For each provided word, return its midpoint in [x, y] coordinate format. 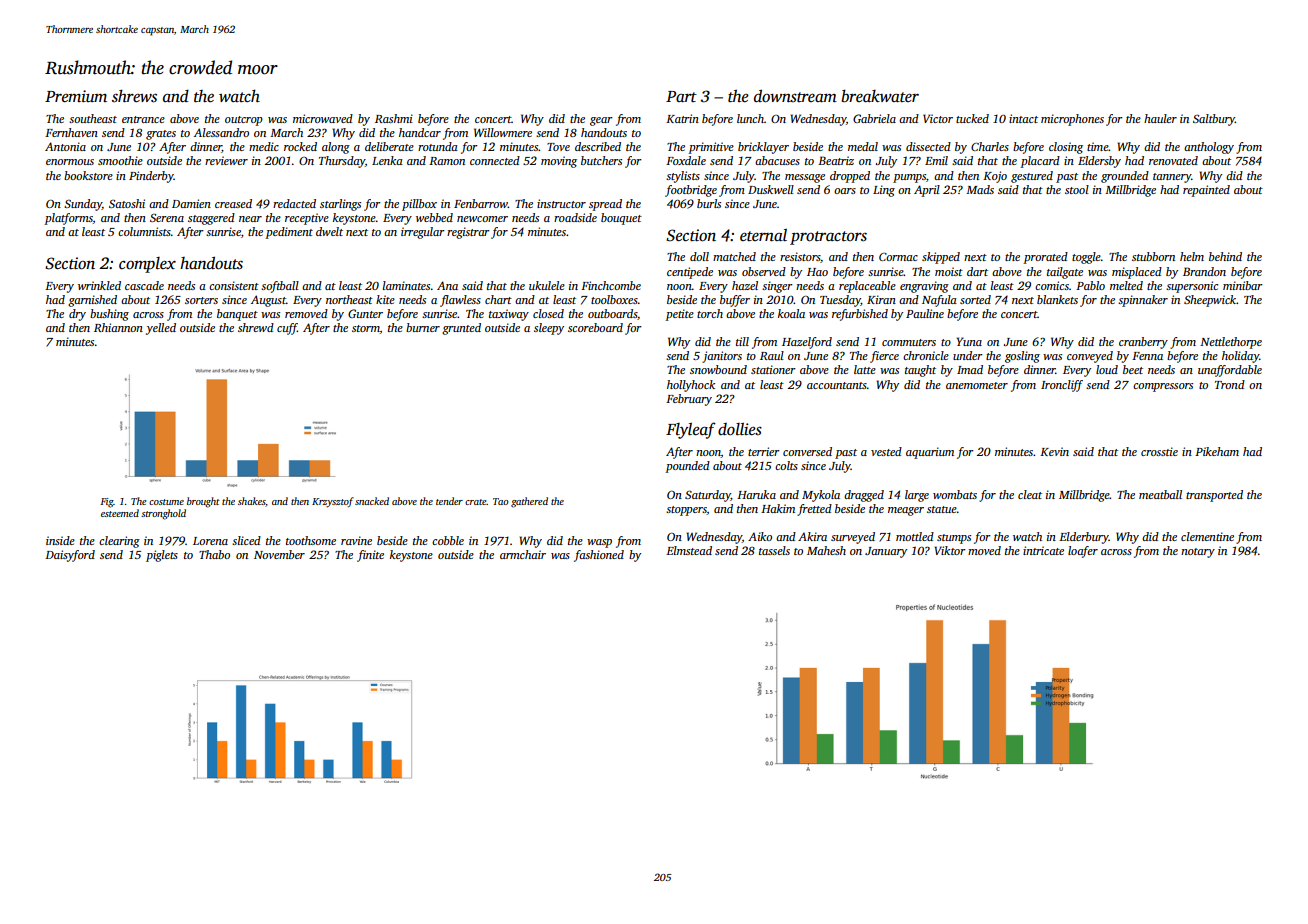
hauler [1160, 118]
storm [366, 329]
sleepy [549, 329]
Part [681, 96]
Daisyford [70, 556]
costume [166, 502]
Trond [1230, 384]
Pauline [925, 313]
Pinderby [151, 177]
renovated [1173, 160]
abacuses [777, 160]
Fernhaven [71, 132]
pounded [687, 467]
